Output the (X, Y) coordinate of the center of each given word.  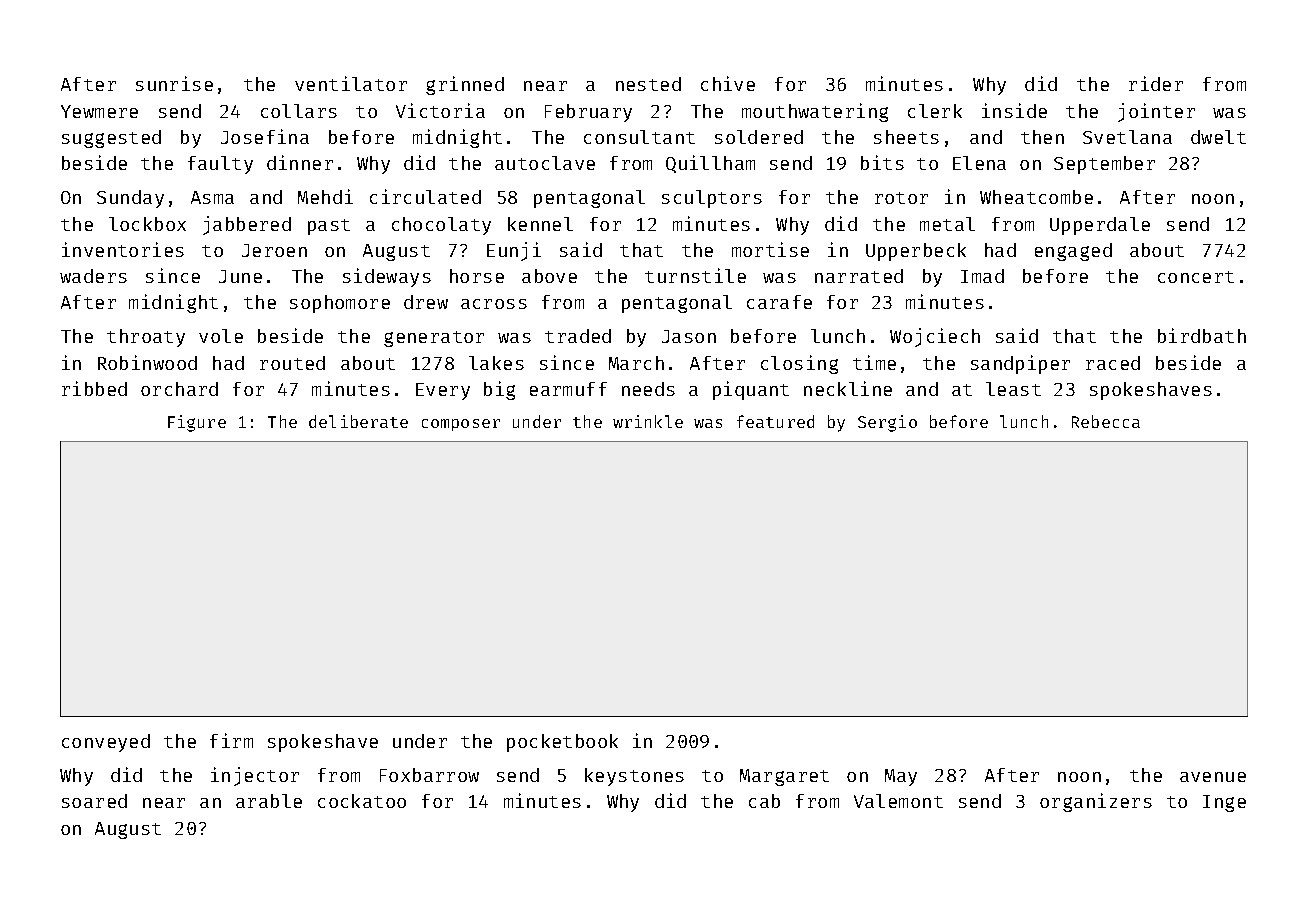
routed (292, 363)
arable (269, 801)
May (901, 777)
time (874, 362)
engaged (1073, 252)
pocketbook (562, 743)
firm (231, 740)
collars (299, 111)
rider (1156, 83)
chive (728, 83)
